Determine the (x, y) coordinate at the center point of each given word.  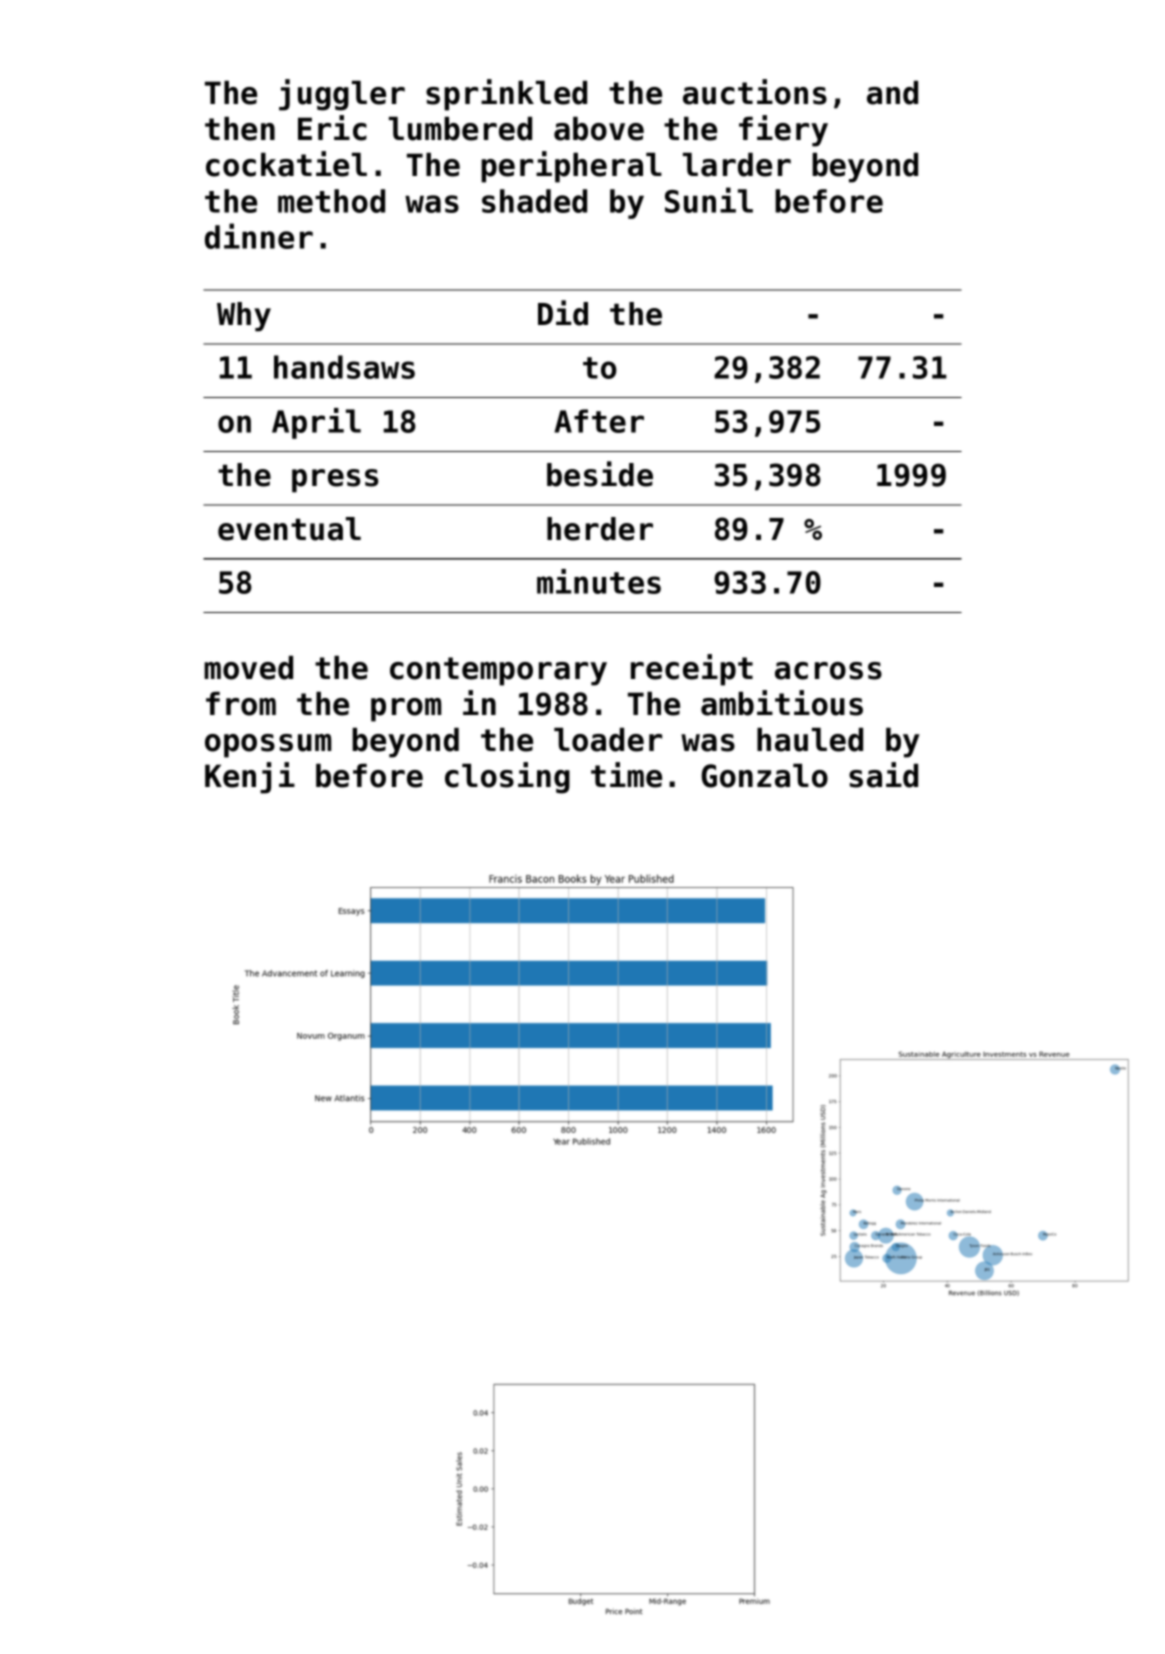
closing (507, 778)
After (599, 421)
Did (563, 313)
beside (600, 474)
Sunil (709, 200)
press (335, 481)
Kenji (250, 778)
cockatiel (286, 164)
